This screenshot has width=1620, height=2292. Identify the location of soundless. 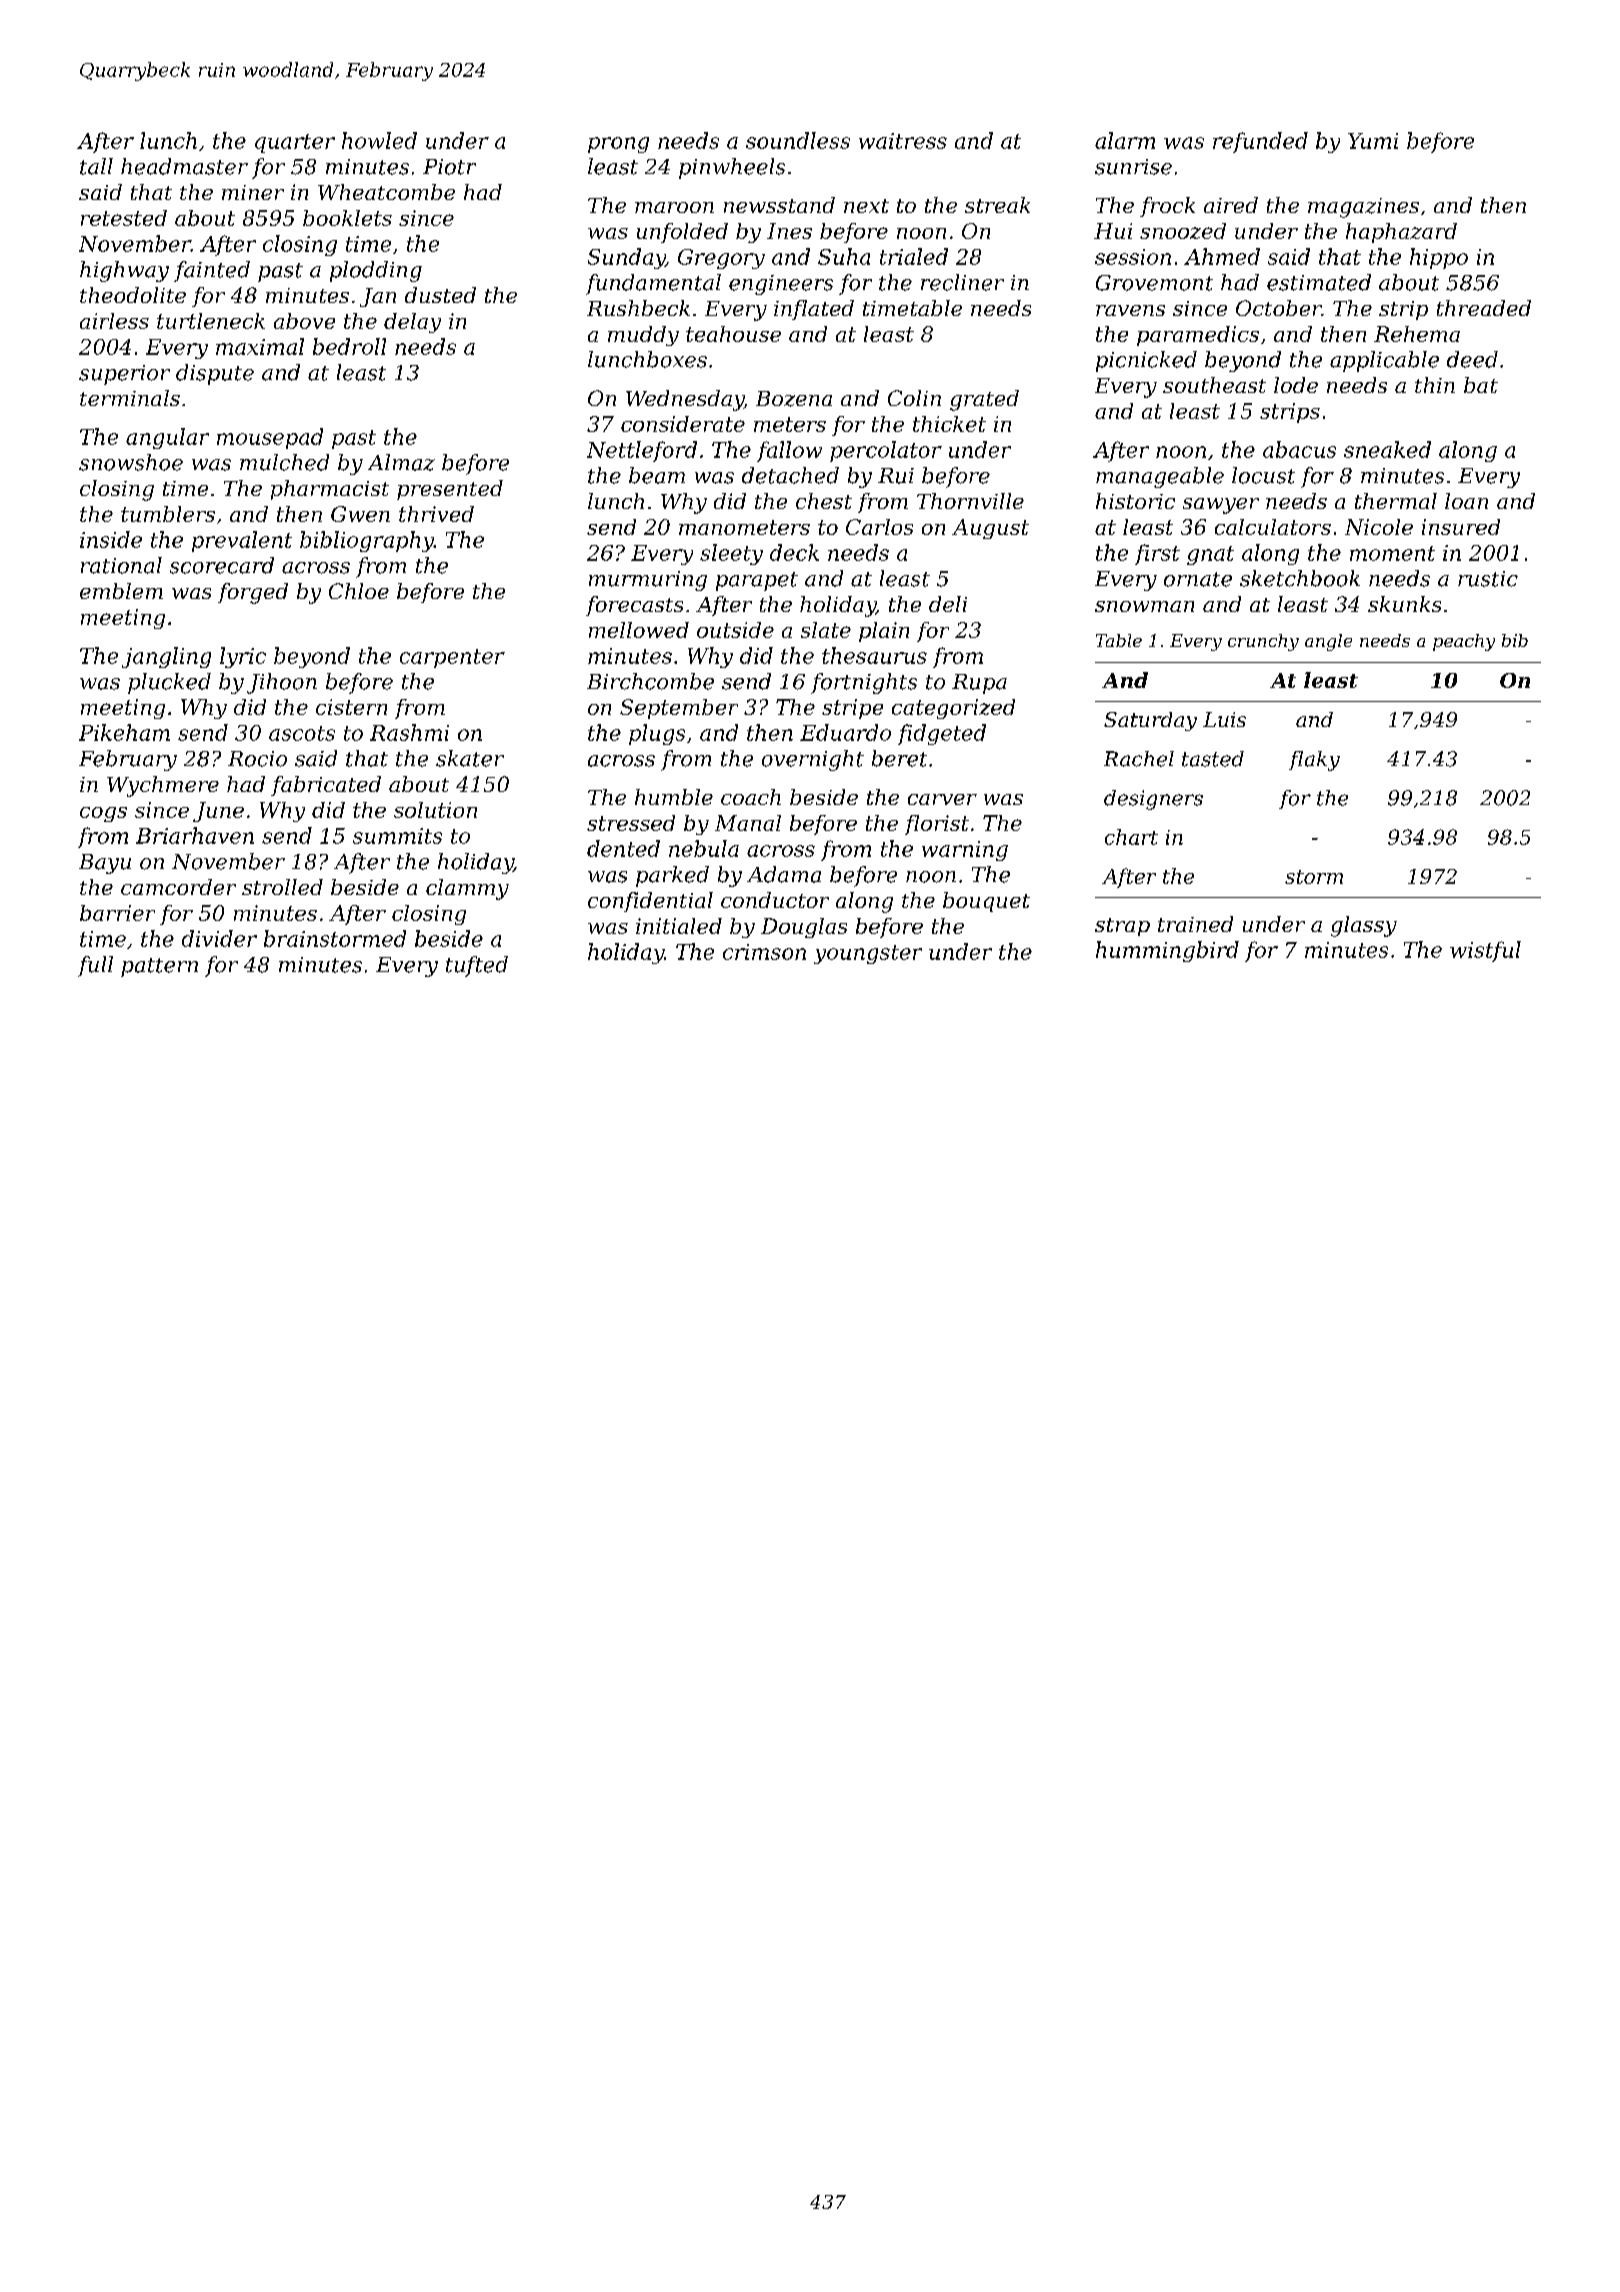
(798, 140).
